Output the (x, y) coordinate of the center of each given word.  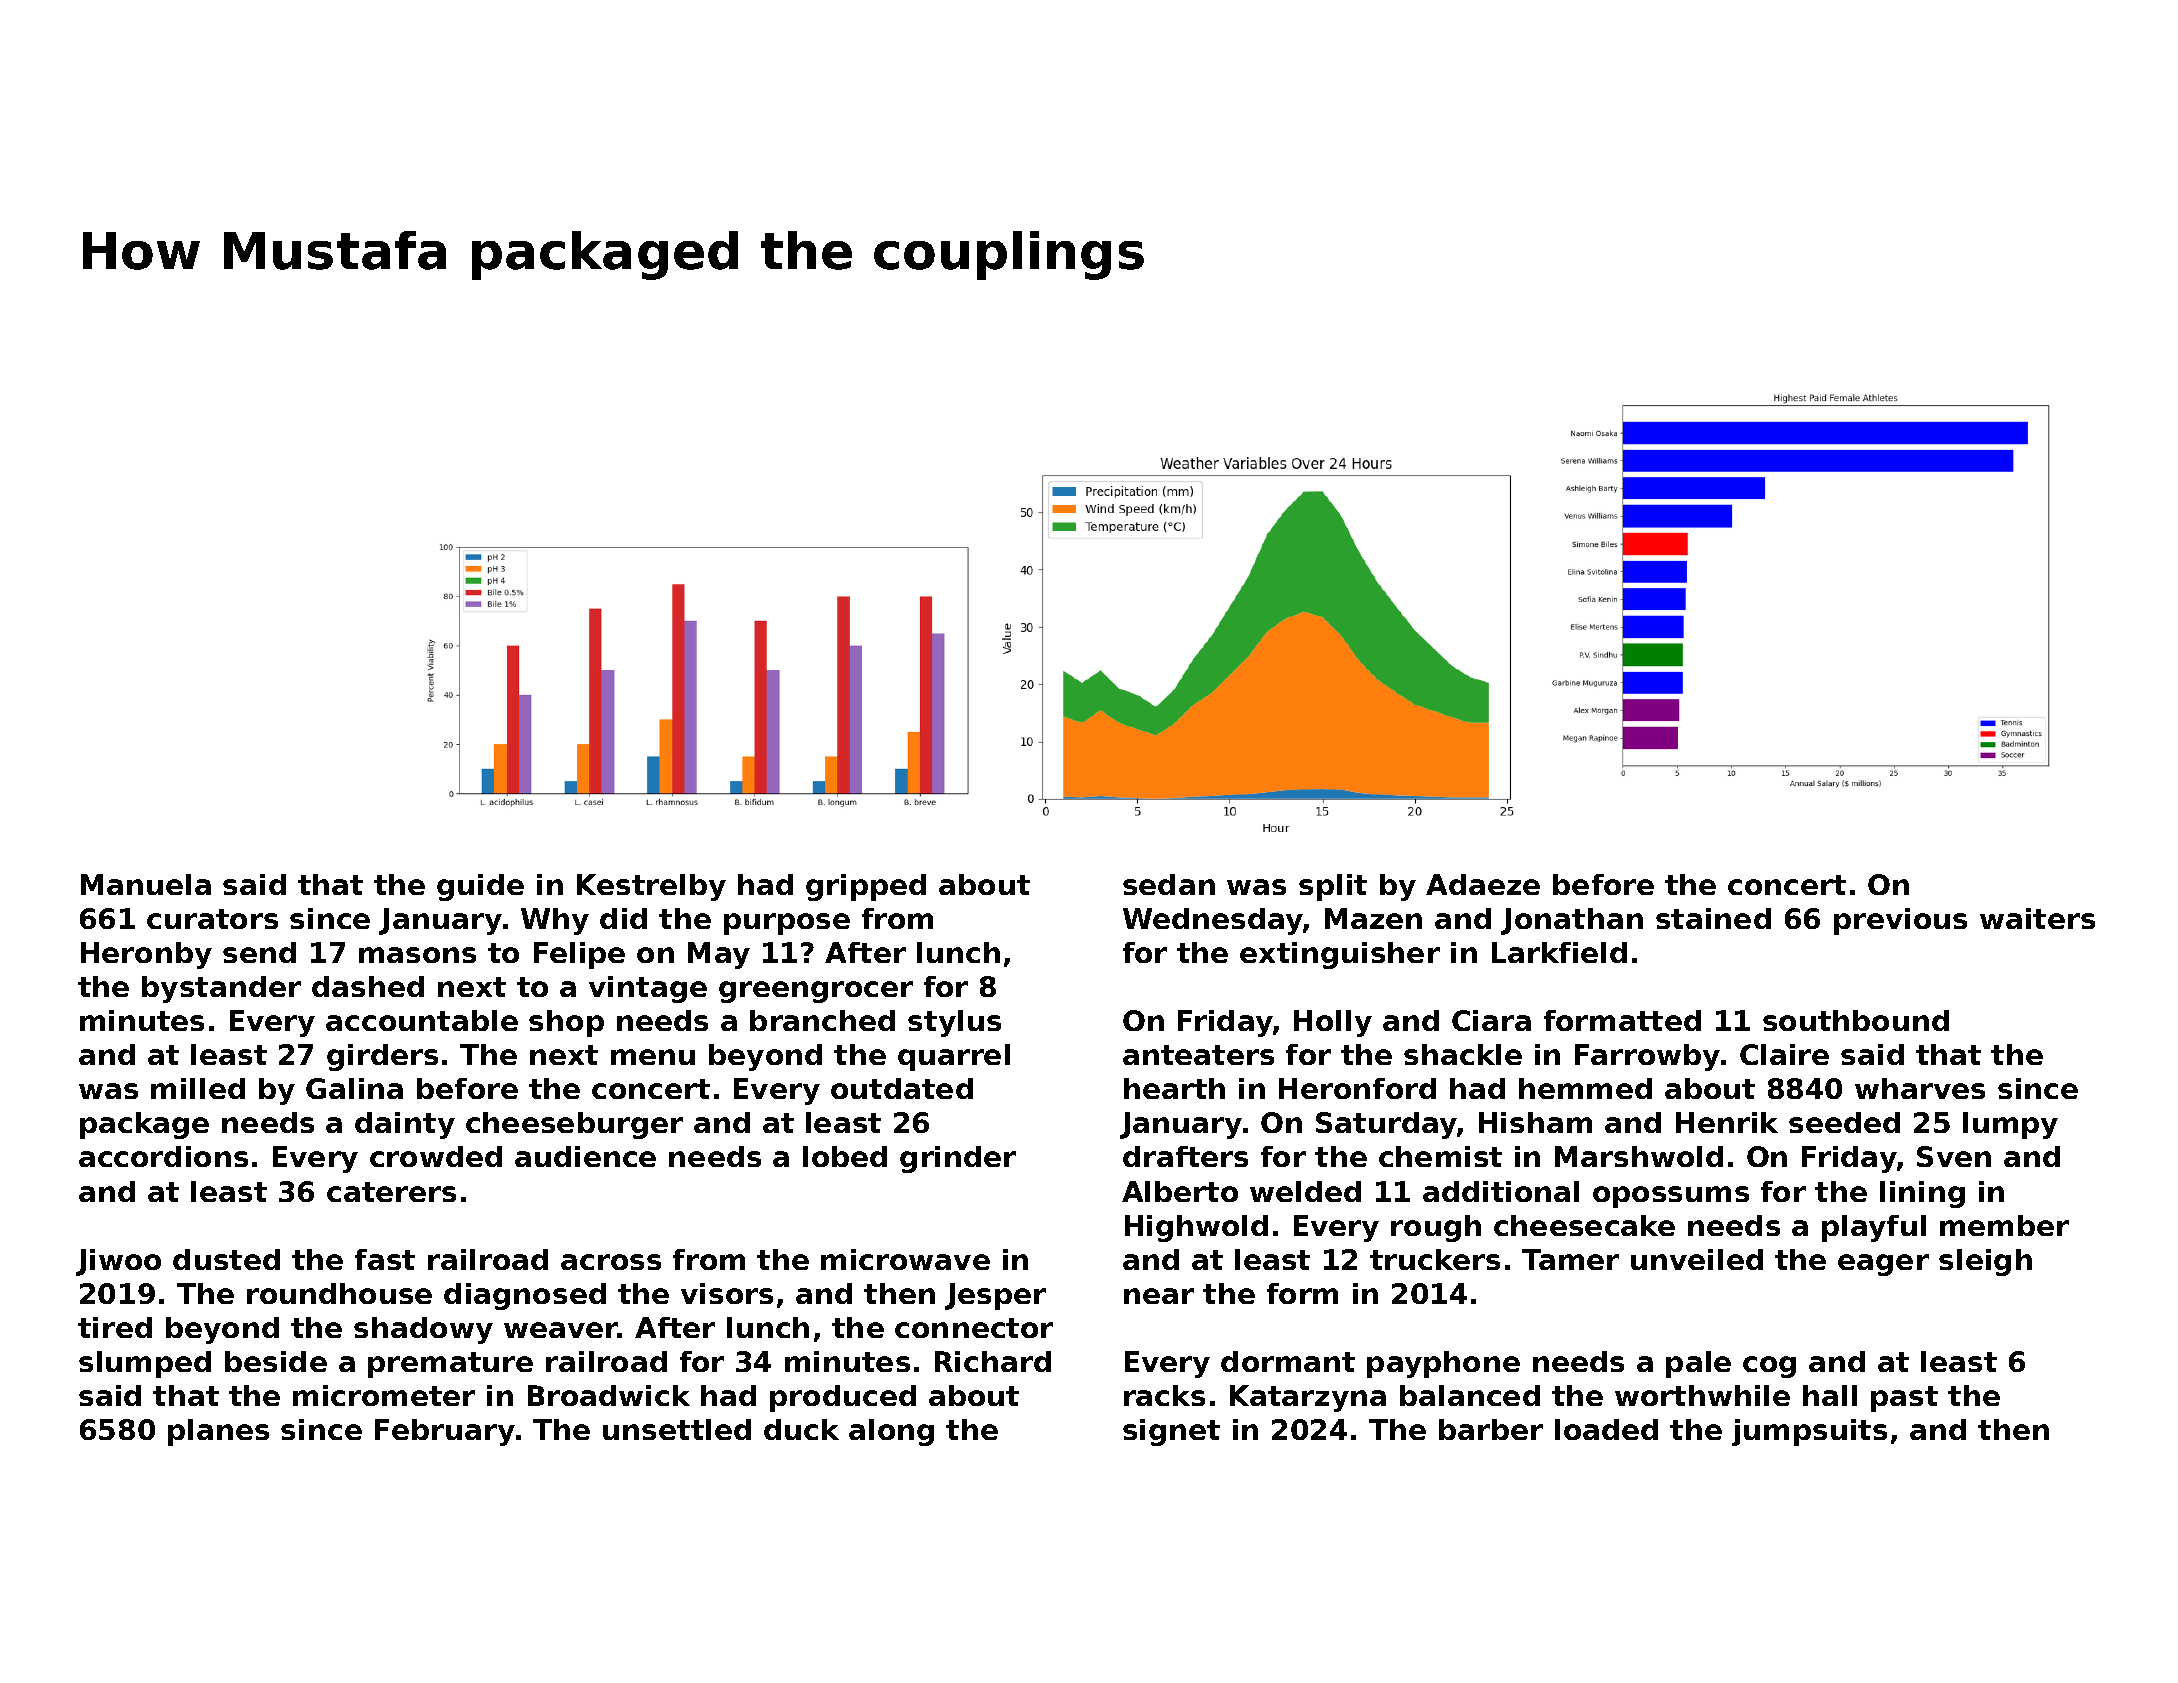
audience (585, 1156)
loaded (1606, 1429)
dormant (1288, 1361)
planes (218, 1432)
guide (480, 887)
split (1333, 887)
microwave (905, 1259)
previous (1900, 921)
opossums (1671, 1197)
